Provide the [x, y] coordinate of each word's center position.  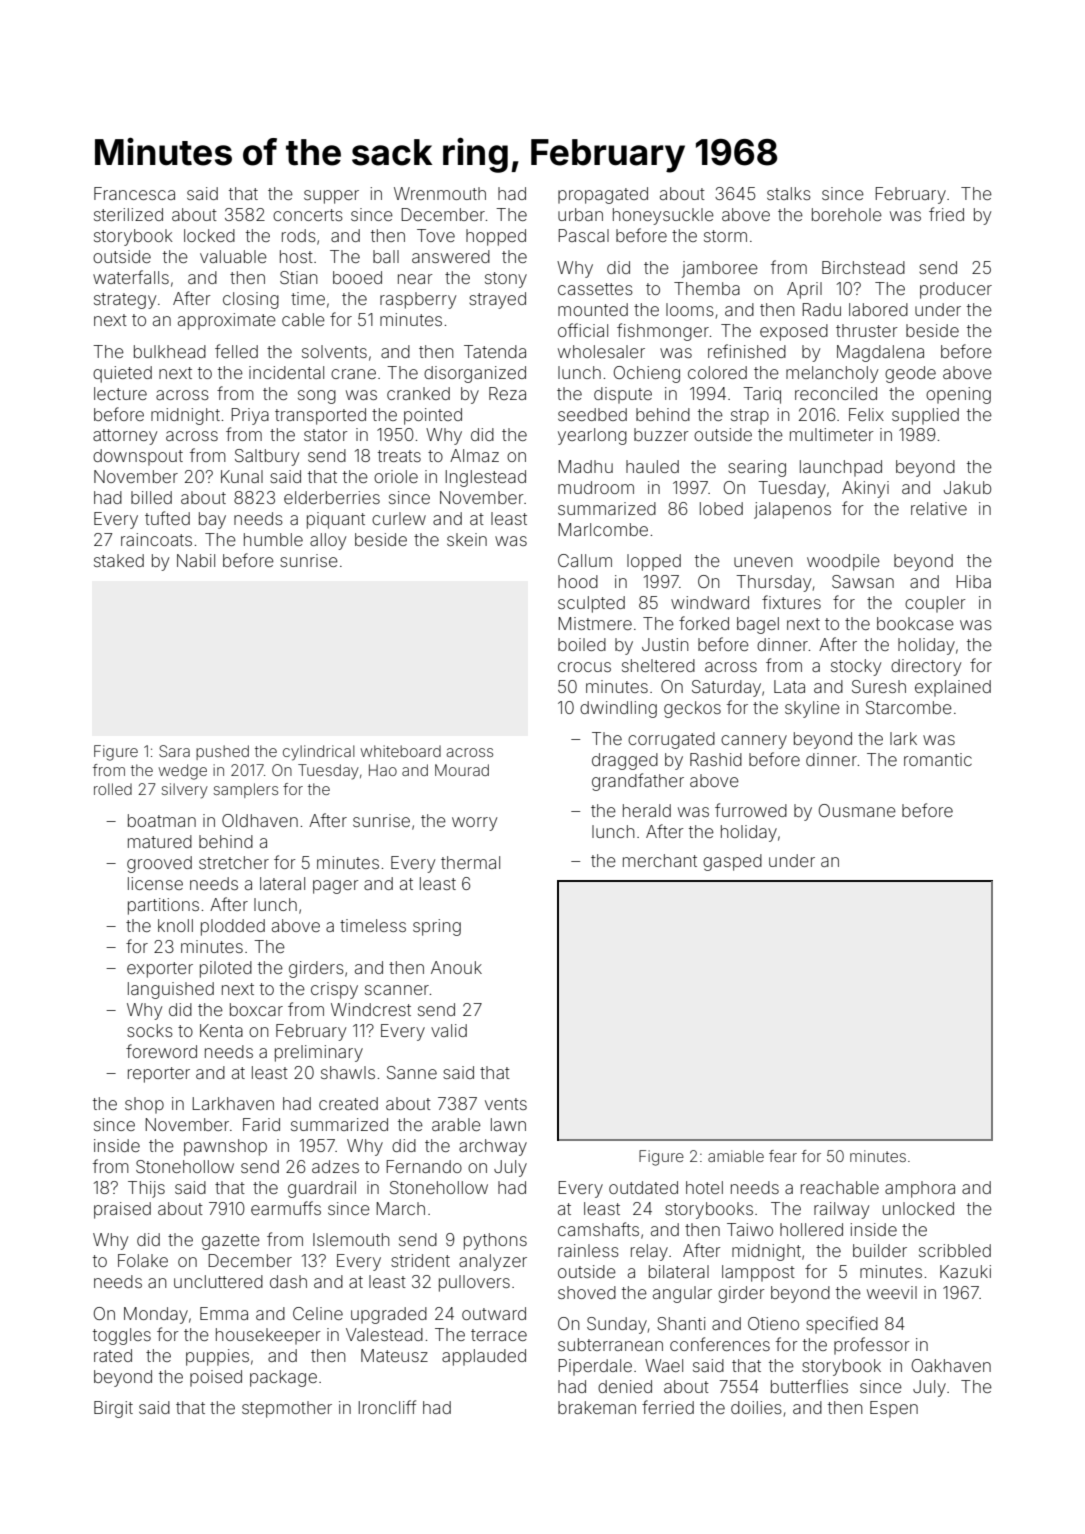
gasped [732, 862]
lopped [654, 562]
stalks [789, 193]
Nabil [196, 560]
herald [647, 810]
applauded [484, 1357]
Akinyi [865, 489]
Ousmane [857, 810]
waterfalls [131, 277]
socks [150, 1030]
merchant [660, 860]
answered [451, 256]
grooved [159, 864]
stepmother [287, 1409]
